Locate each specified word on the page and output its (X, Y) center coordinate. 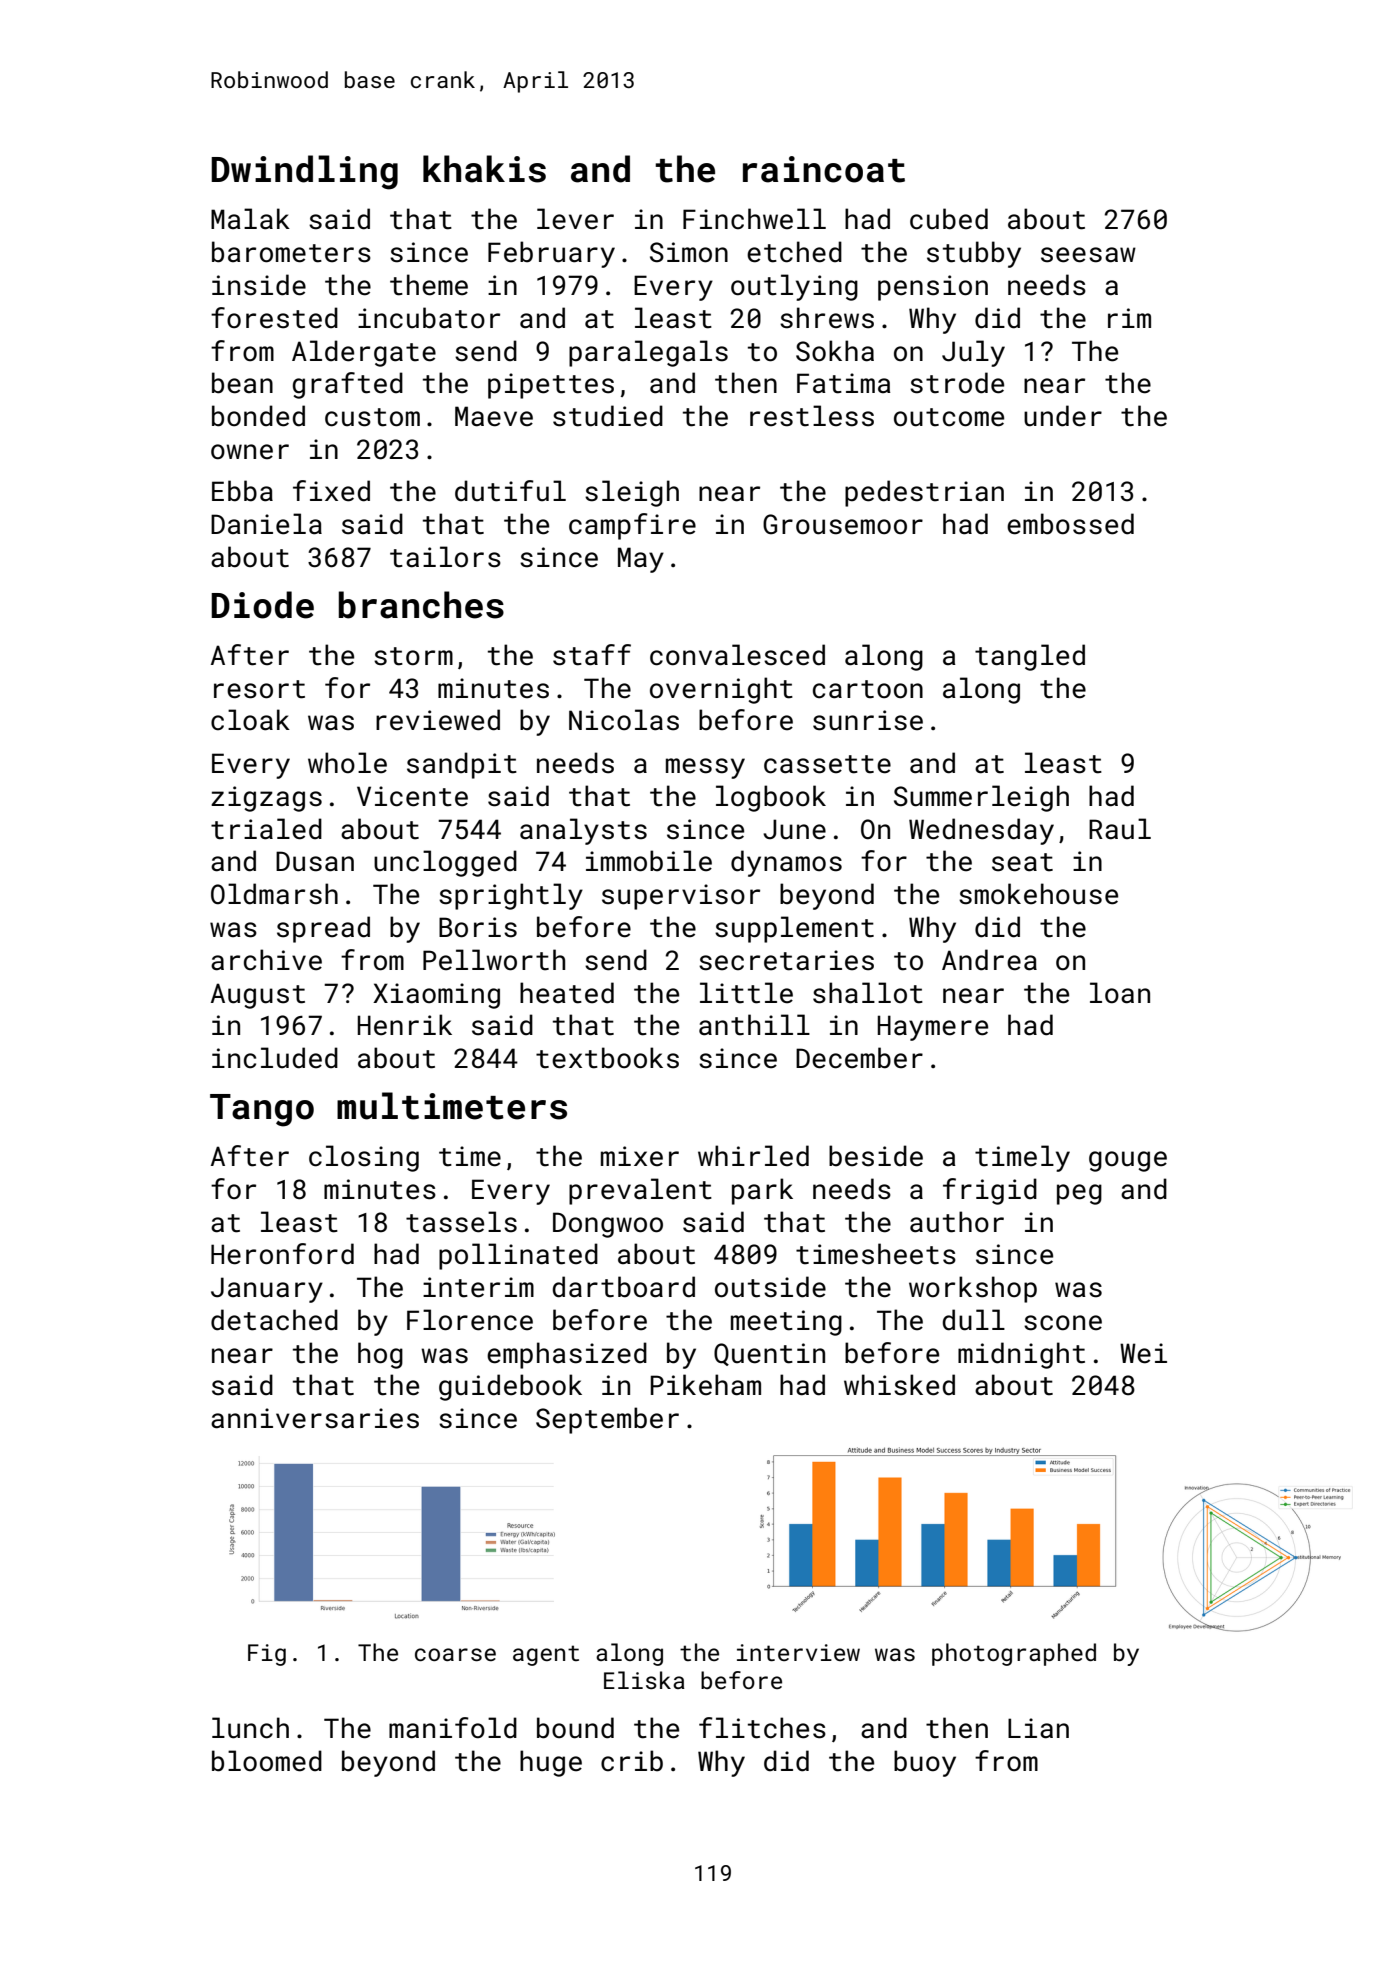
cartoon (868, 689)
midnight (1021, 1355)
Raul (1120, 829)
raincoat (824, 169)
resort (259, 689)
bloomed (267, 1761)
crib (632, 1761)
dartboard (624, 1287)
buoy (925, 1763)
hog (380, 1355)
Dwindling (304, 172)
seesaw (1088, 255)
